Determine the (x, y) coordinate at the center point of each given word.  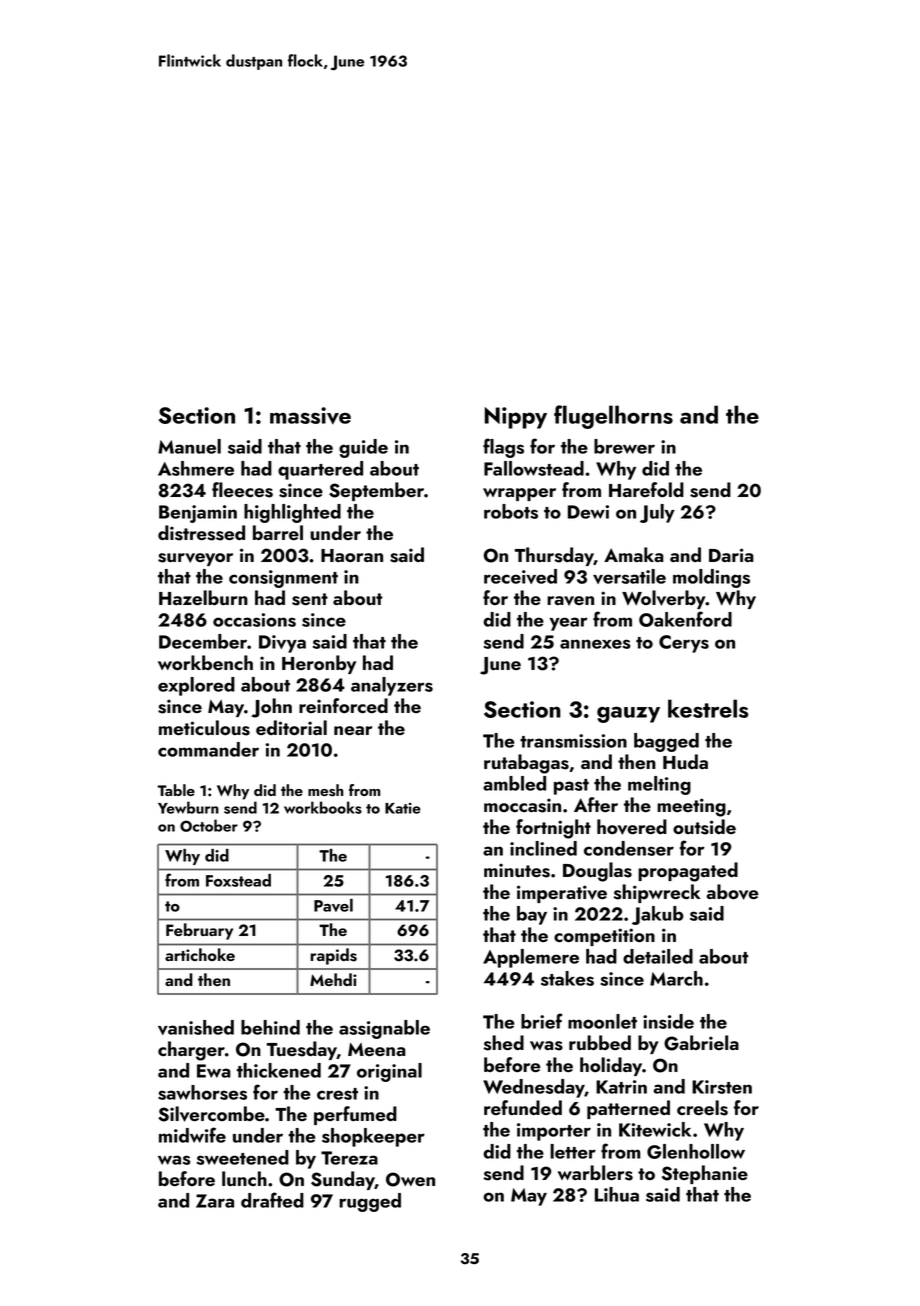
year (568, 624)
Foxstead (238, 880)
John (271, 708)
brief (542, 1021)
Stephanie (705, 1174)
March (676, 978)
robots (511, 511)
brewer (624, 446)
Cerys (684, 644)
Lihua (617, 1194)
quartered (320, 470)
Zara (215, 1201)
